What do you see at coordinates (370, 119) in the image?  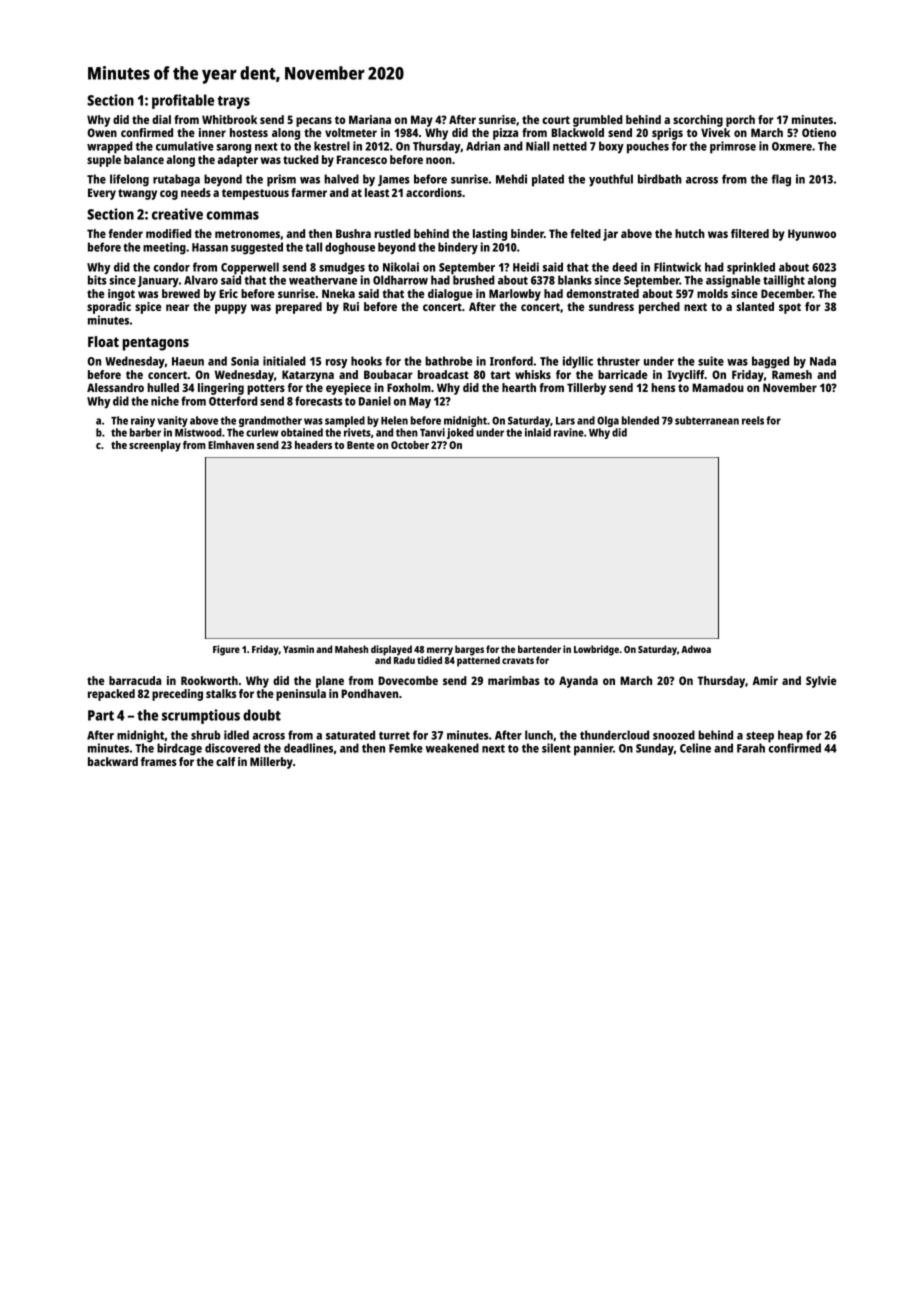 I see `Mariana` at bounding box center [370, 119].
